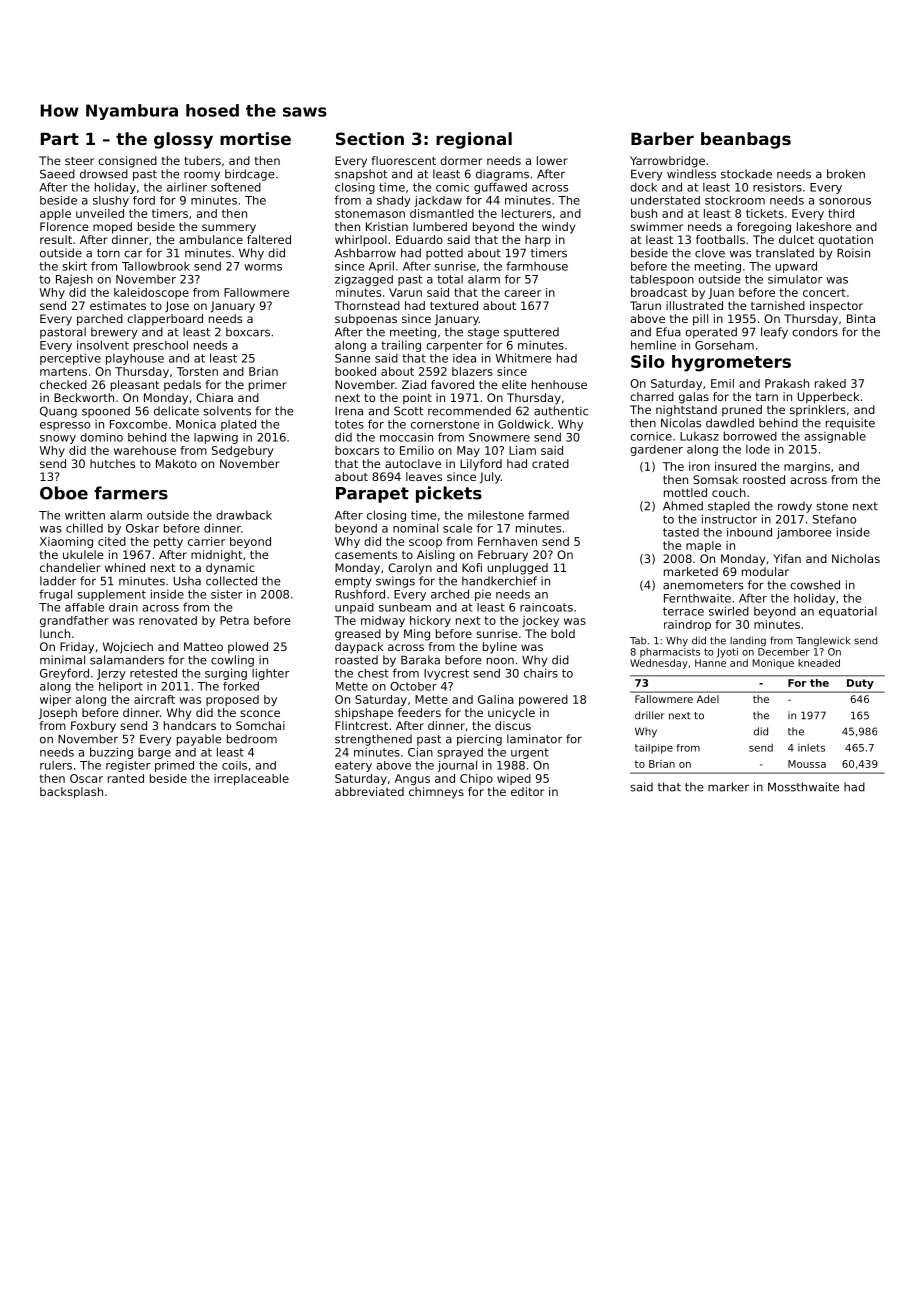  I want to click on Irena, so click(349, 411).
